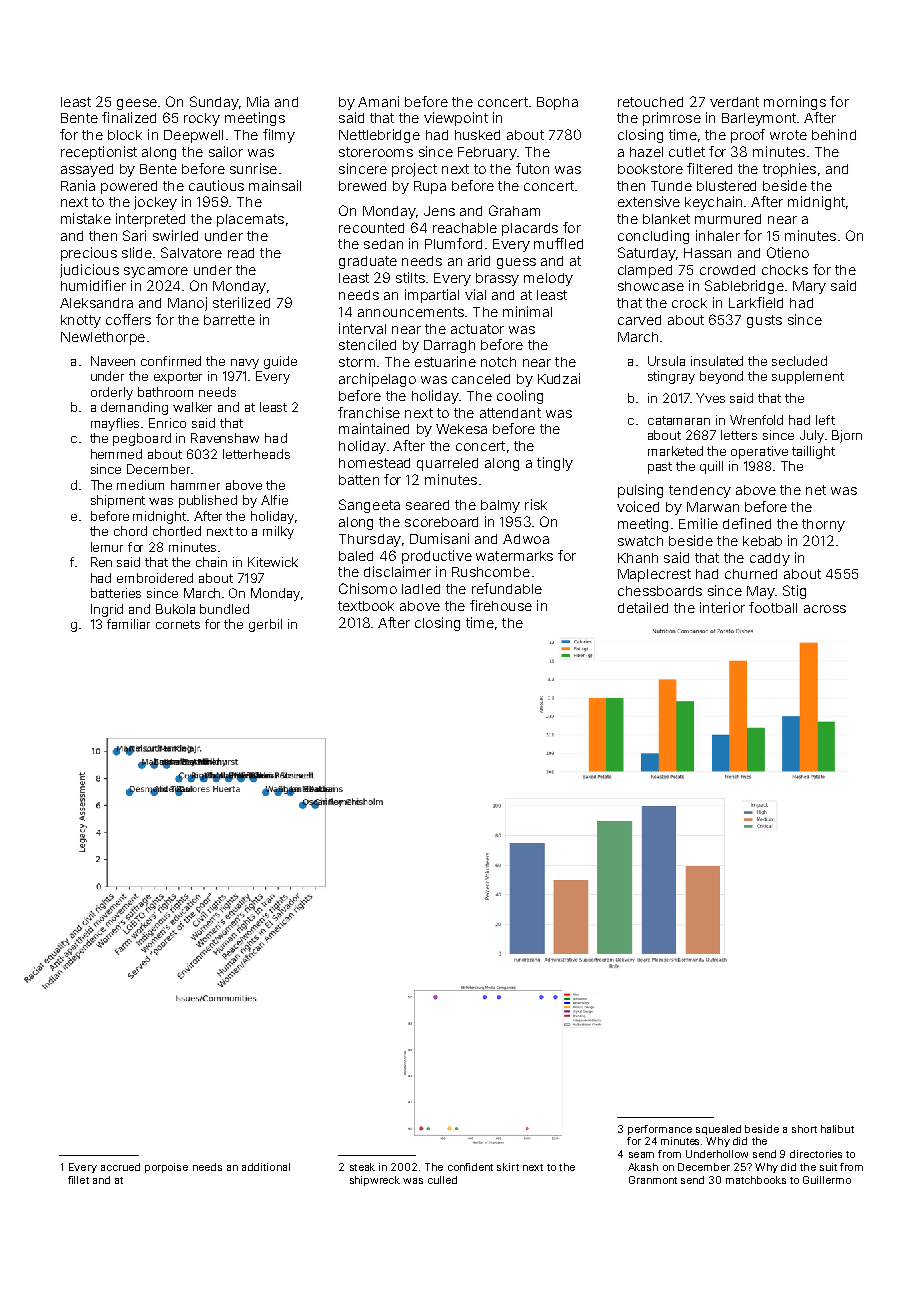  I want to click on verdant, so click(734, 102).
